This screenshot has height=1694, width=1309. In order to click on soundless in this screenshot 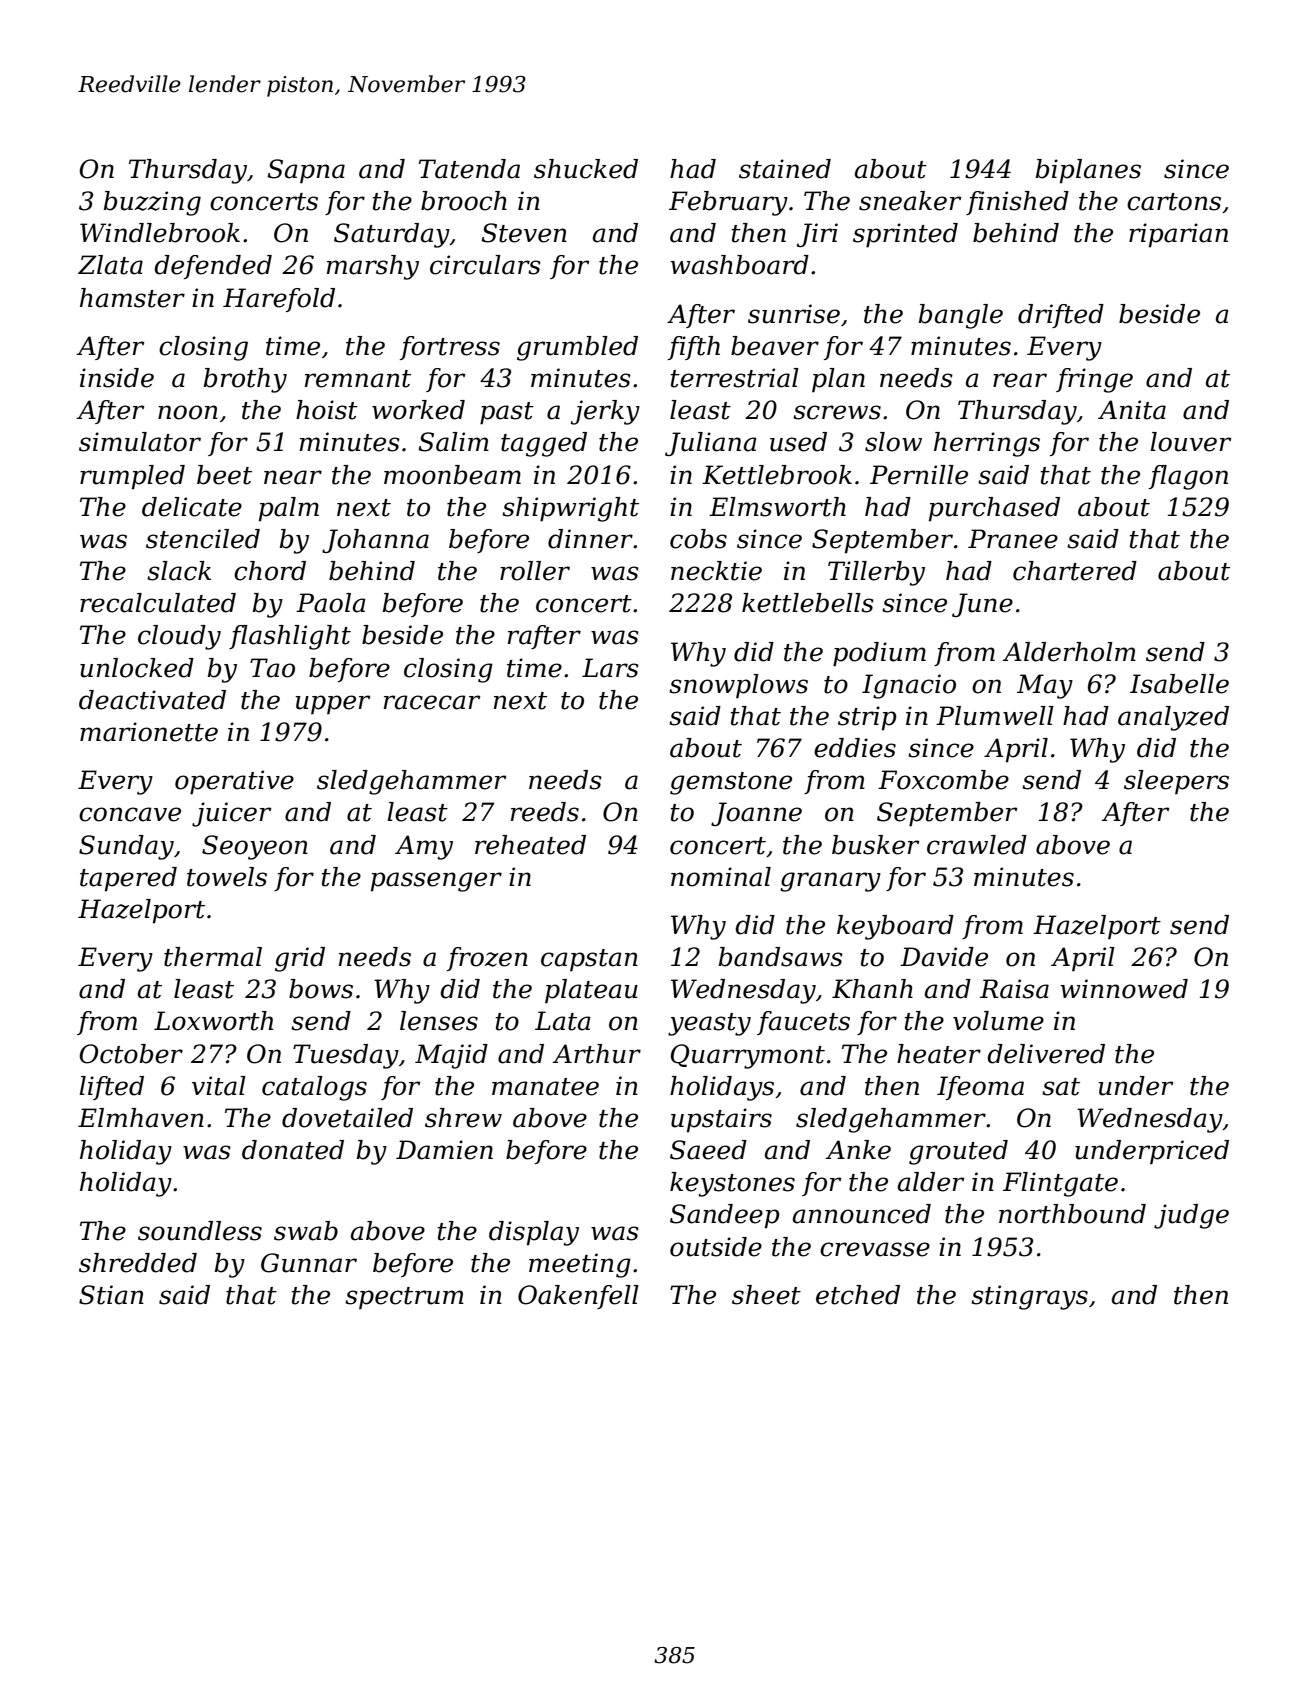, I will do `click(200, 1231)`.
